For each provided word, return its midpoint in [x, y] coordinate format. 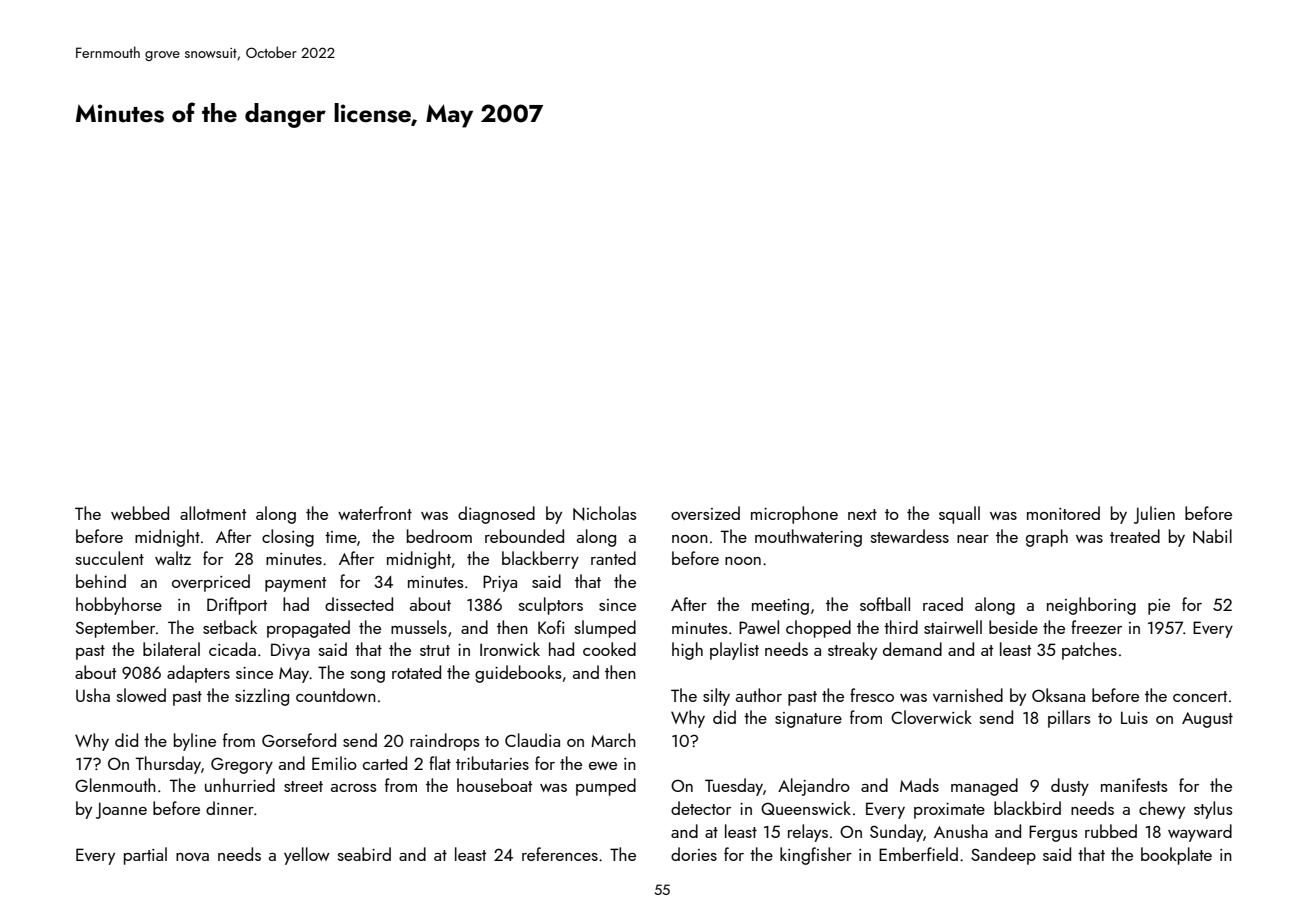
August [1207, 720]
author [759, 695]
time [341, 537]
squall [959, 515]
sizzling [262, 697]
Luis [1134, 717]
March [613, 740]
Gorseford [299, 740]
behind [101, 581]
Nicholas [605, 513]
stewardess [910, 536]
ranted [613, 558]
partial [145, 856]
